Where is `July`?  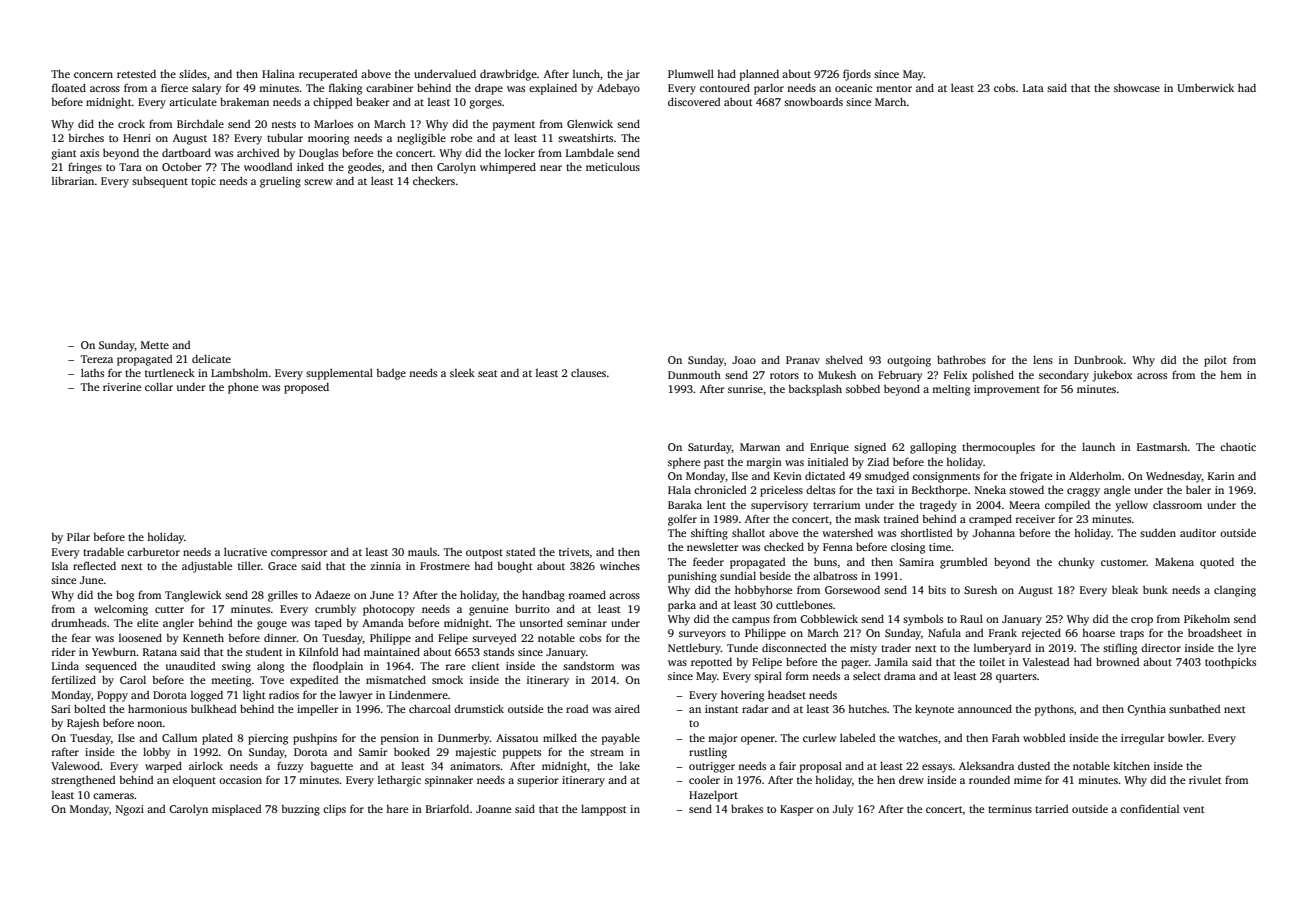 July is located at coordinates (843, 810).
